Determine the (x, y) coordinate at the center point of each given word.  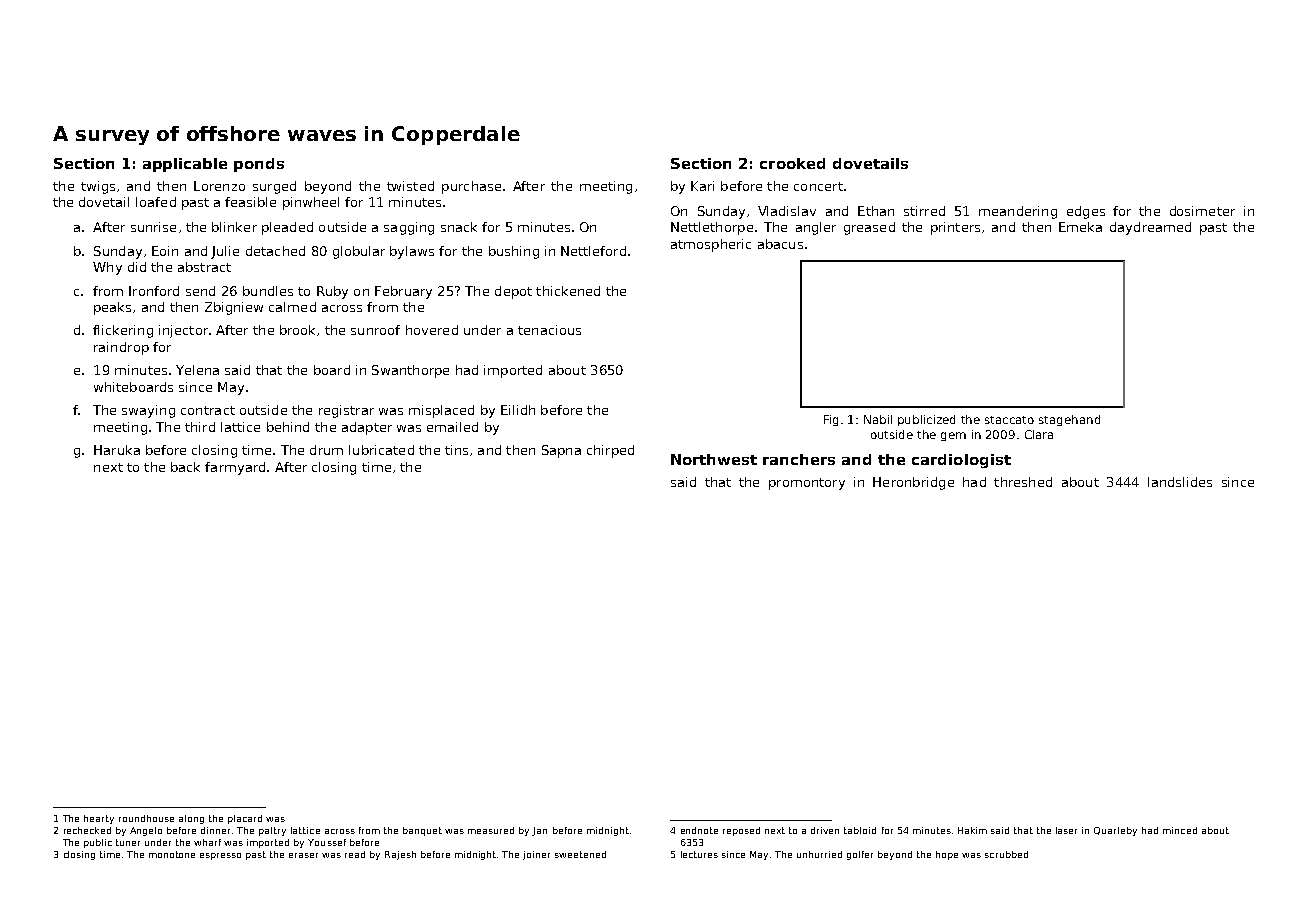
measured (491, 830)
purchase (471, 187)
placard (245, 819)
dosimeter (1202, 211)
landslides (1180, 482)
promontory (807, 484)
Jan (539, 831)
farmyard (235, 468)
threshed (1023, 482)
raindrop (121, 348)
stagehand (1069, 420)
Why (107, 268)
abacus (780, 244)
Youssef (327, 842)
